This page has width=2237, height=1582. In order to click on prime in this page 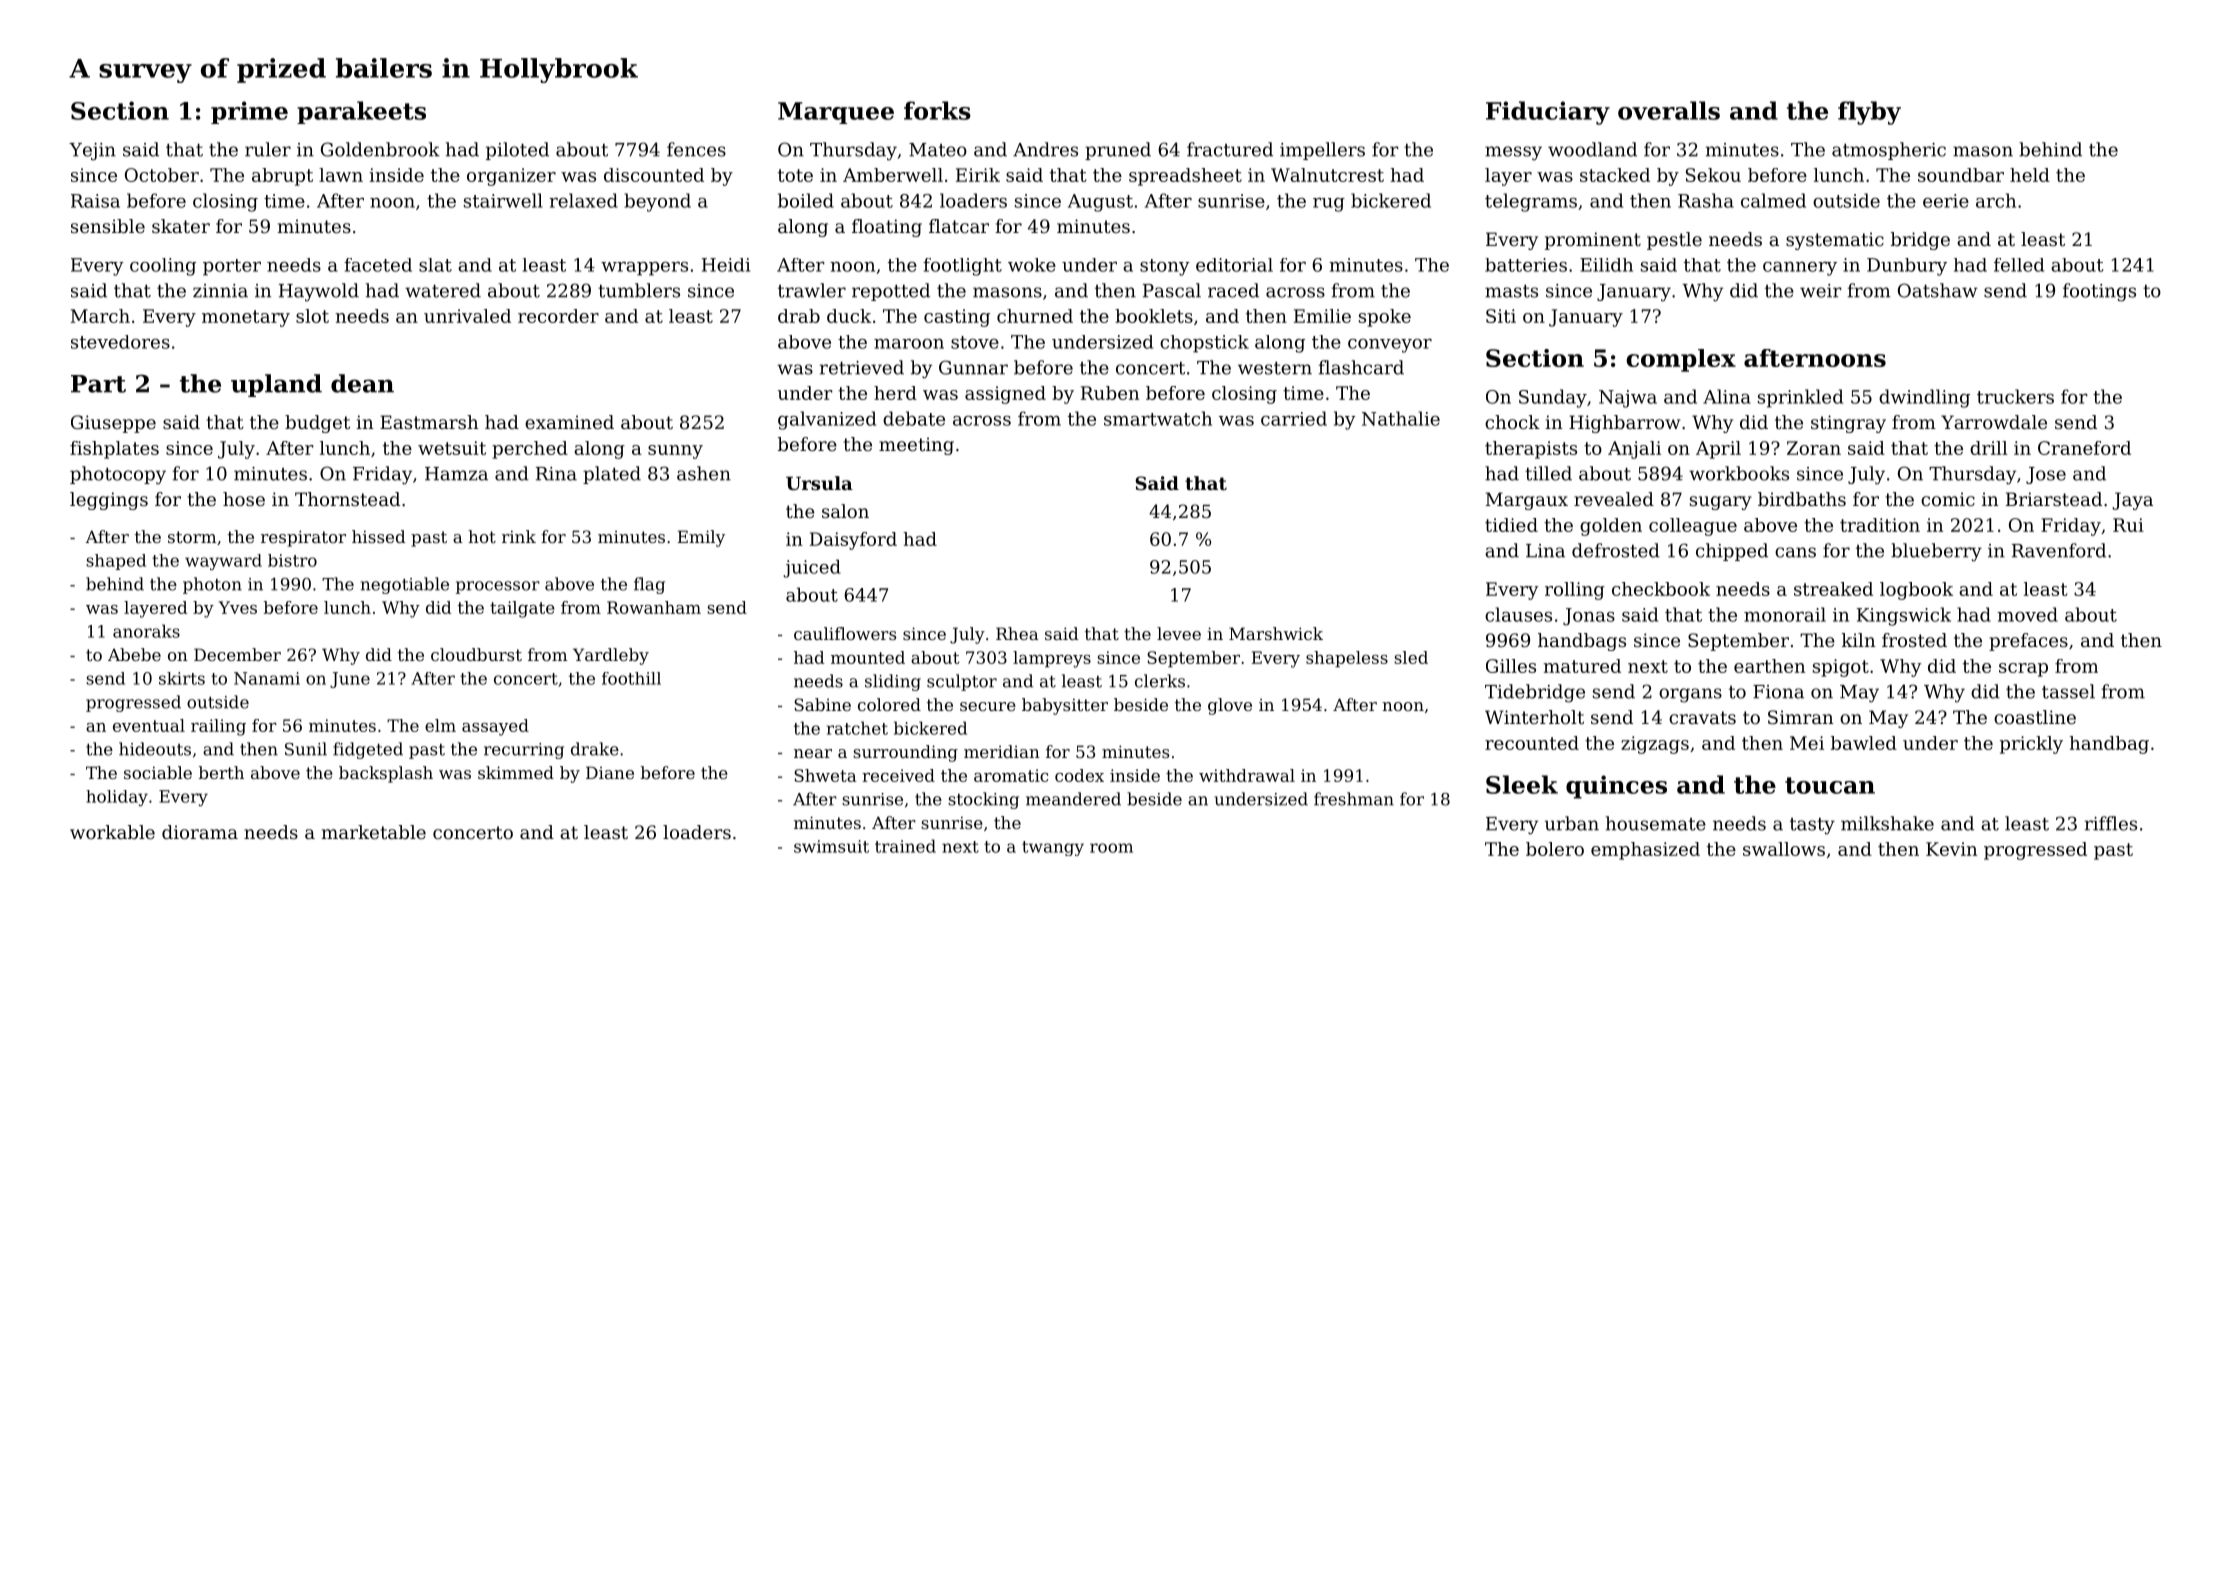, I will do `click(249, 112)`.
